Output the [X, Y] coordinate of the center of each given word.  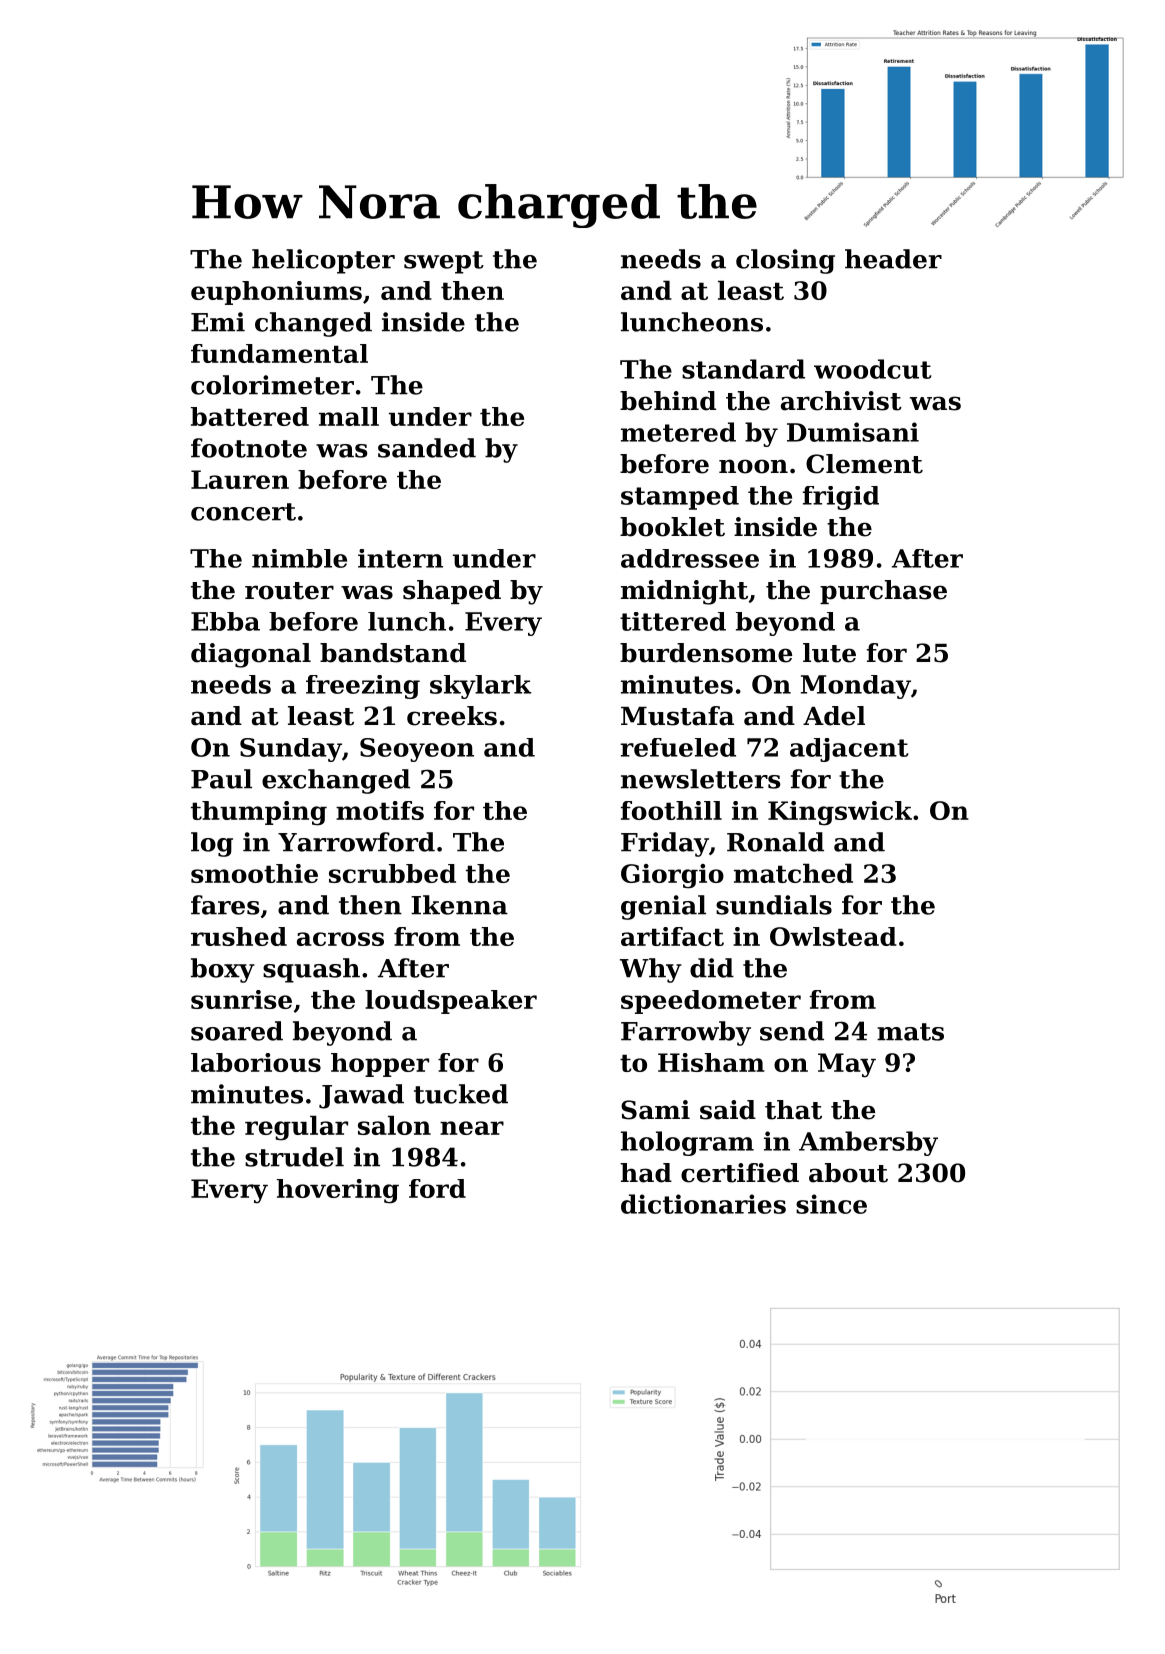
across [340, 939]
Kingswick [840, 813]
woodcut [873, 369]
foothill [671, 810]
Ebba [225, 621]
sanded [427, 448]
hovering [338, 1191]
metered [678, 432]
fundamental [279, 353]
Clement [864, 464]
